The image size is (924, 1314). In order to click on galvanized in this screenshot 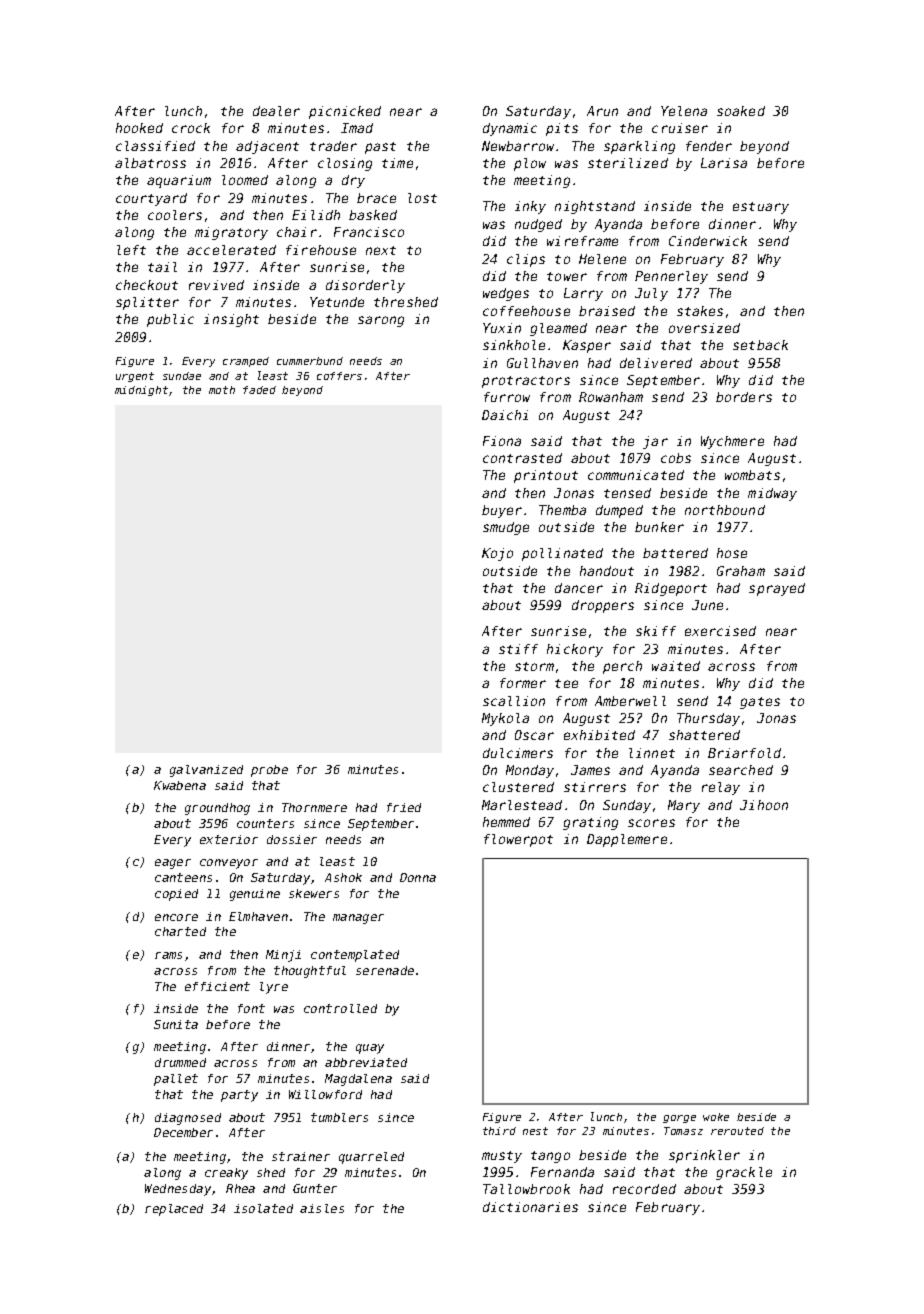, I will do `click(206, 771)`.
